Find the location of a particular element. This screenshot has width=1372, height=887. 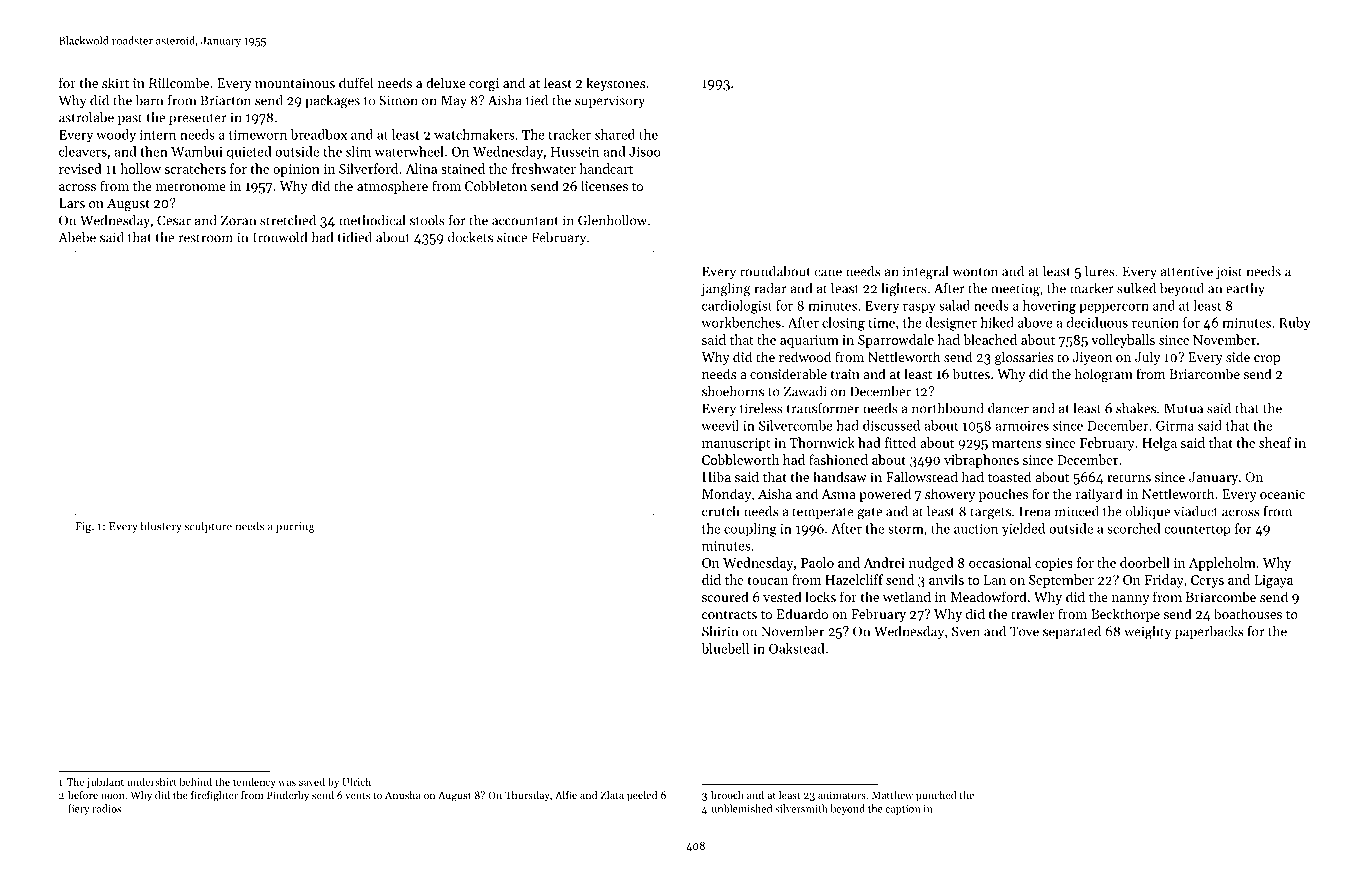

copies is located at coordinates (1054, 564).
